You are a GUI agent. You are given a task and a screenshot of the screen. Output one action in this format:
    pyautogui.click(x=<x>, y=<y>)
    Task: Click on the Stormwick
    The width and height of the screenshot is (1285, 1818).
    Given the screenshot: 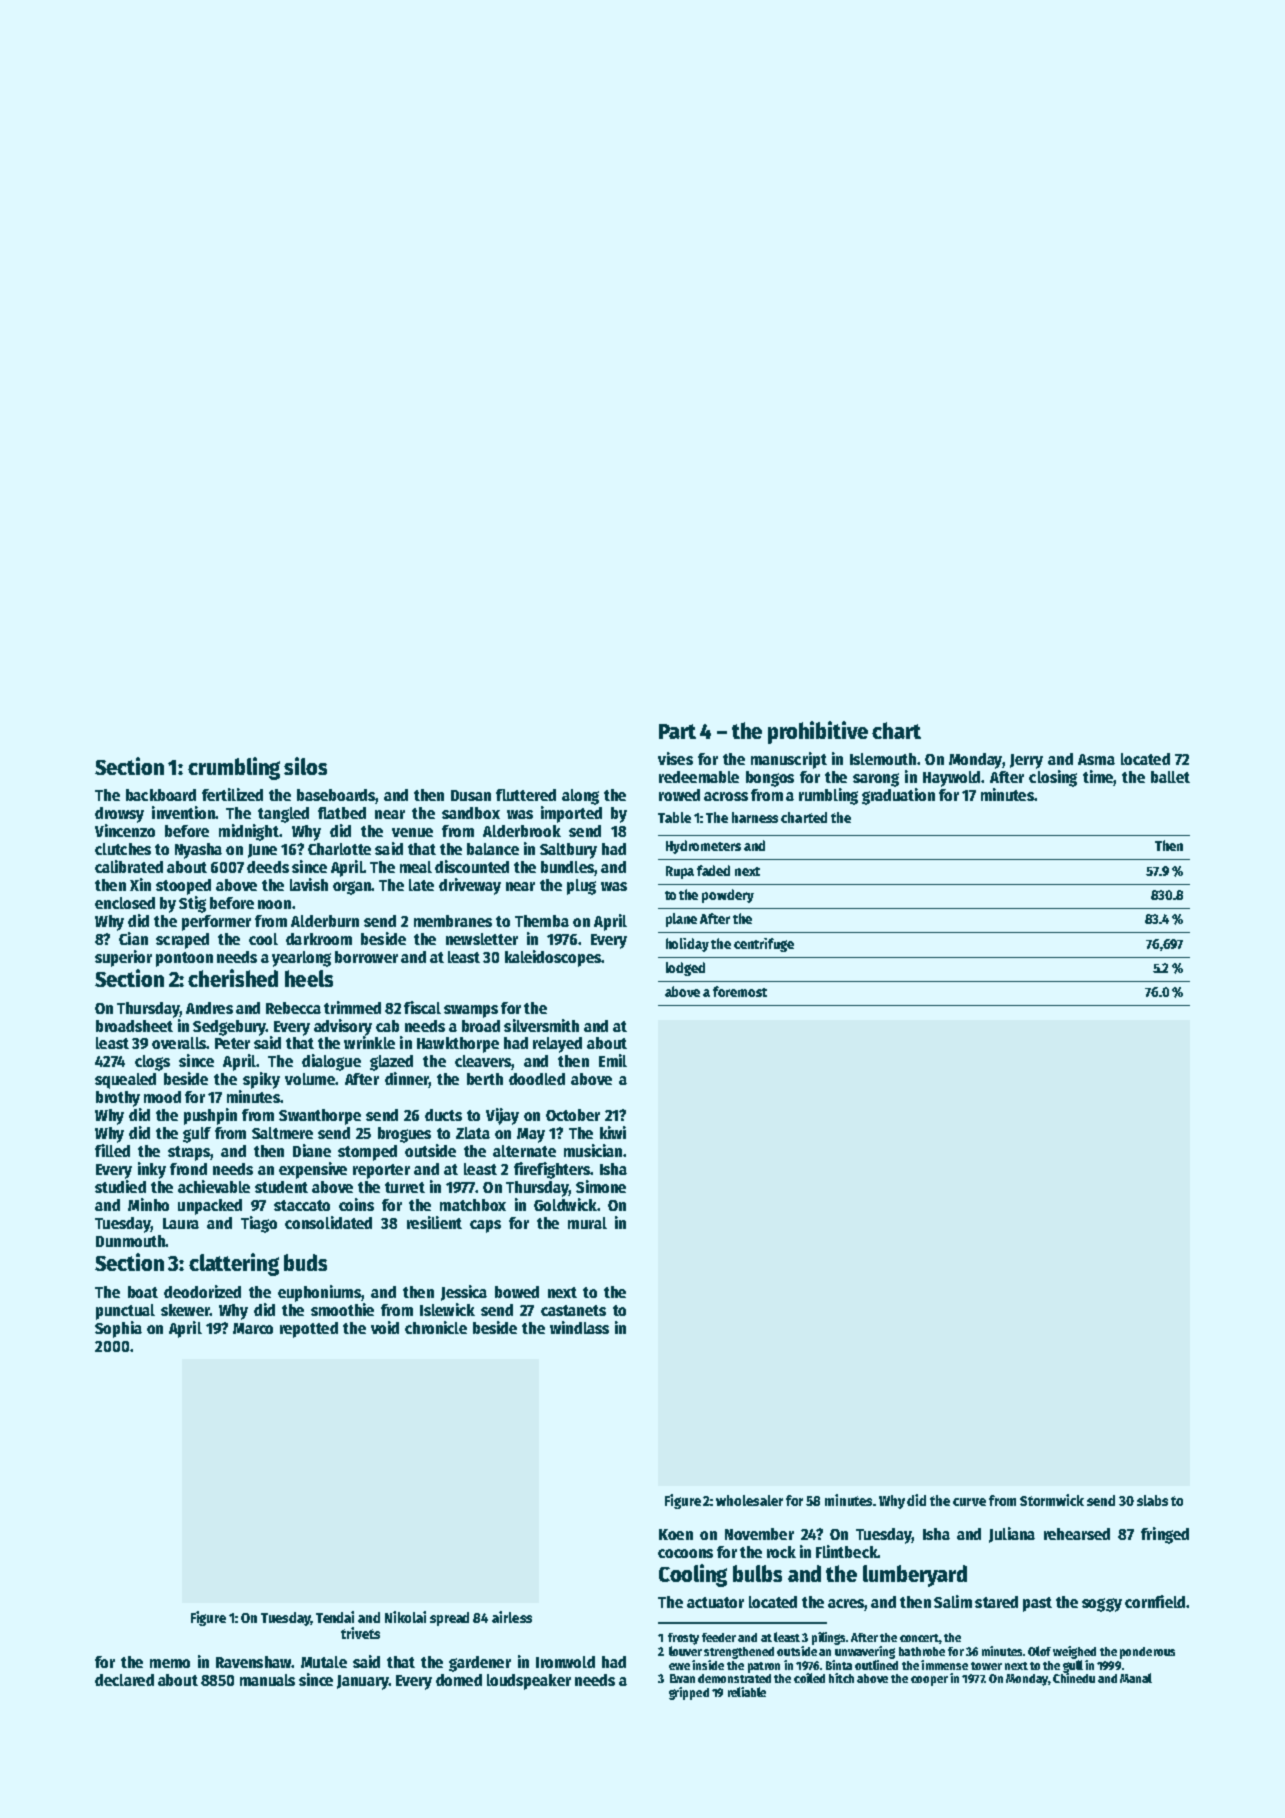 What is the action you would take?
    pyautogui.click(x=1052, y=1500)
